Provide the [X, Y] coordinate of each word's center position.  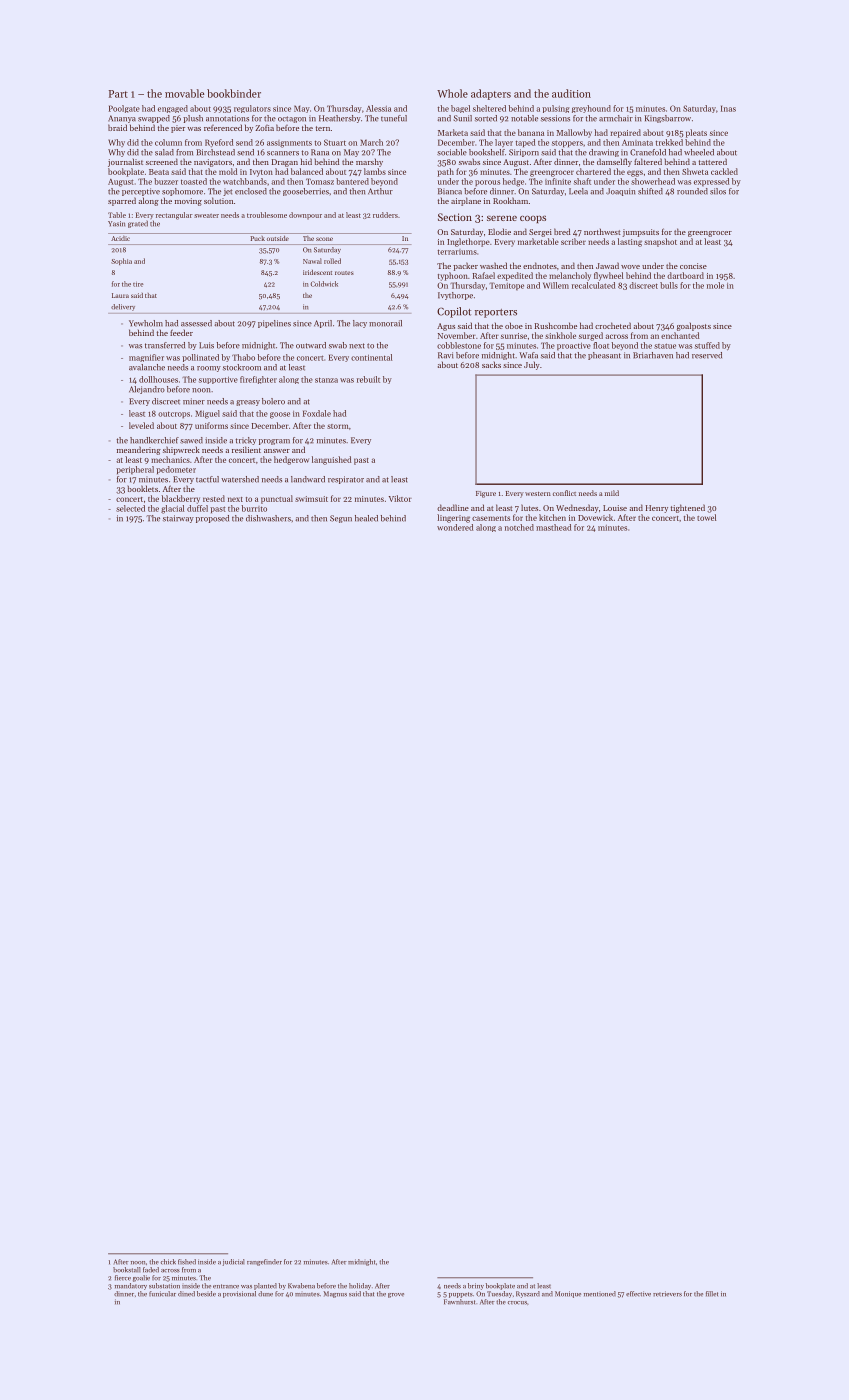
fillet [712, 1294]
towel [706, 517]
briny [476, 1286]
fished [187, 1262]
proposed [212, 519]
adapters [491, 94]
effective [638, 1294]
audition [571, 93]
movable [184, 93]
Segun [341, 519]
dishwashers [268, 518]
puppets [461, 1295]
